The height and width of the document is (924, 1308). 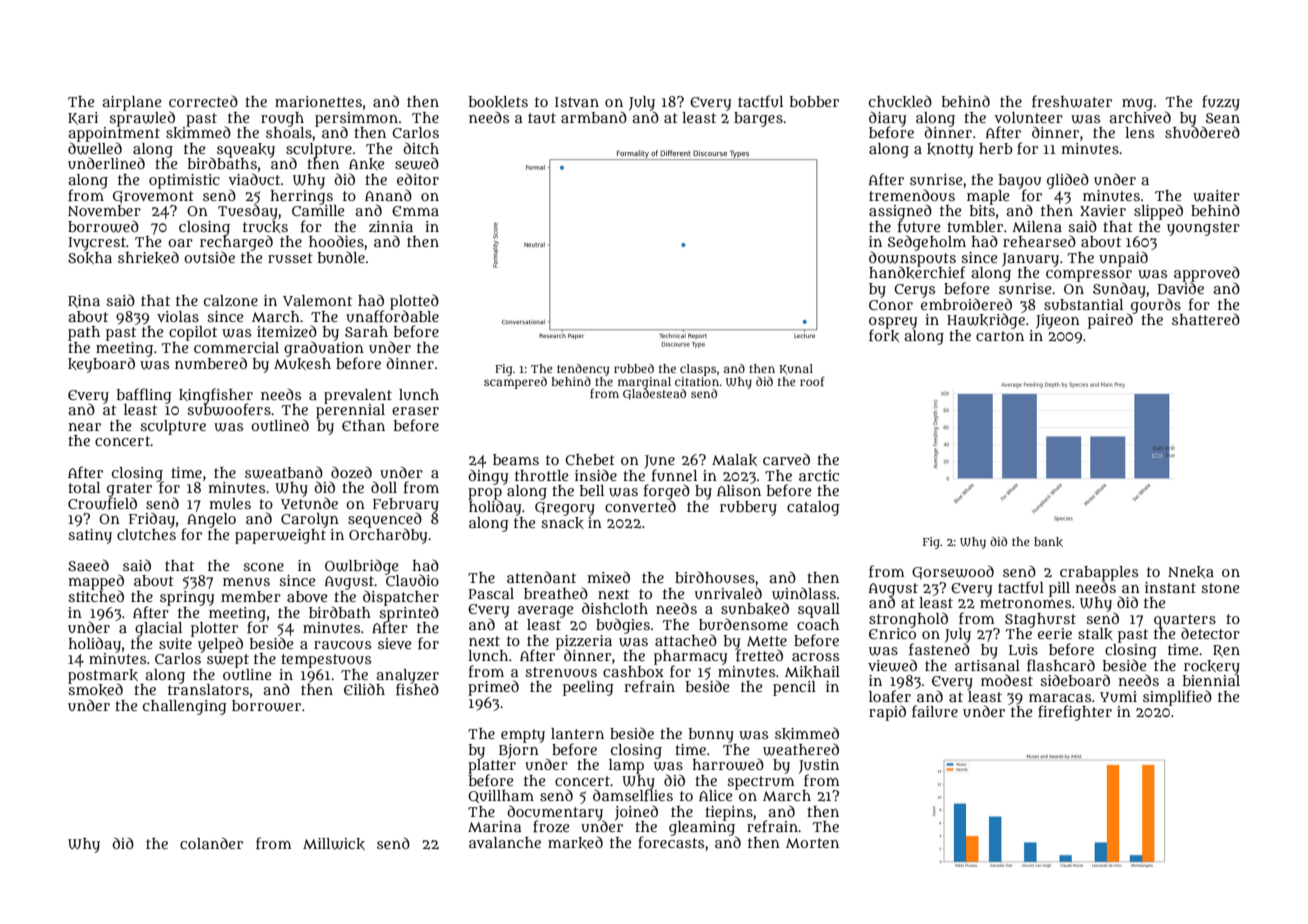 What do you see at coordinates (758, 119) in the document?
I see `barges` at bounding box center [758, 119].
